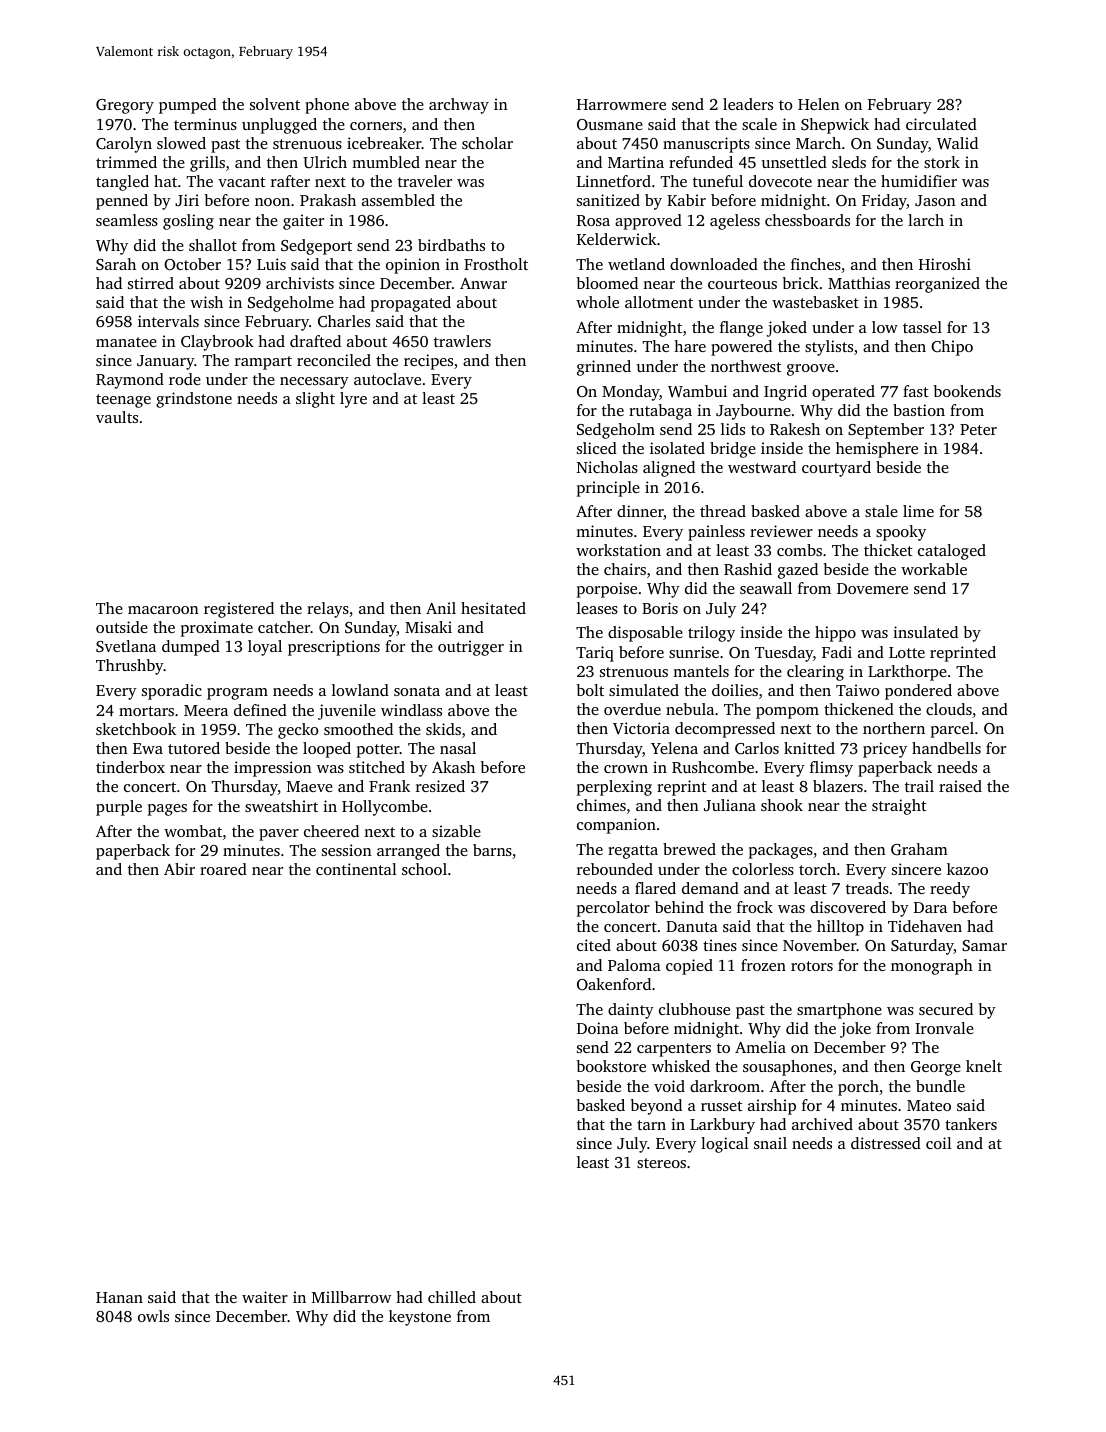 This document has height=1432, width=1106. I want to click on skids, so click(443, 729).
